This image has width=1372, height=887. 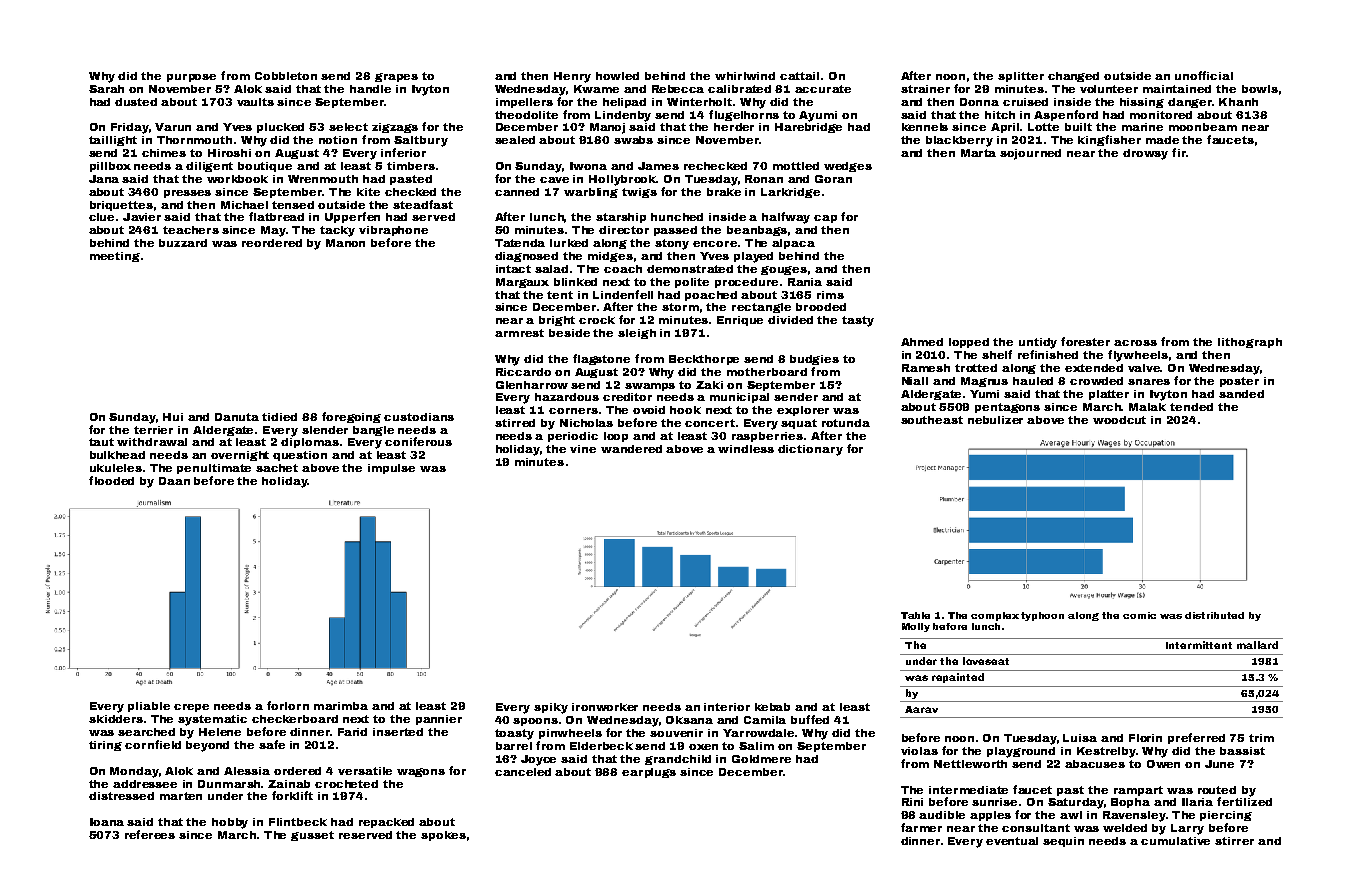 What do you see at coordinates (277, 468) in the image?
I see `sachet` at bounding box center [277, 468].
